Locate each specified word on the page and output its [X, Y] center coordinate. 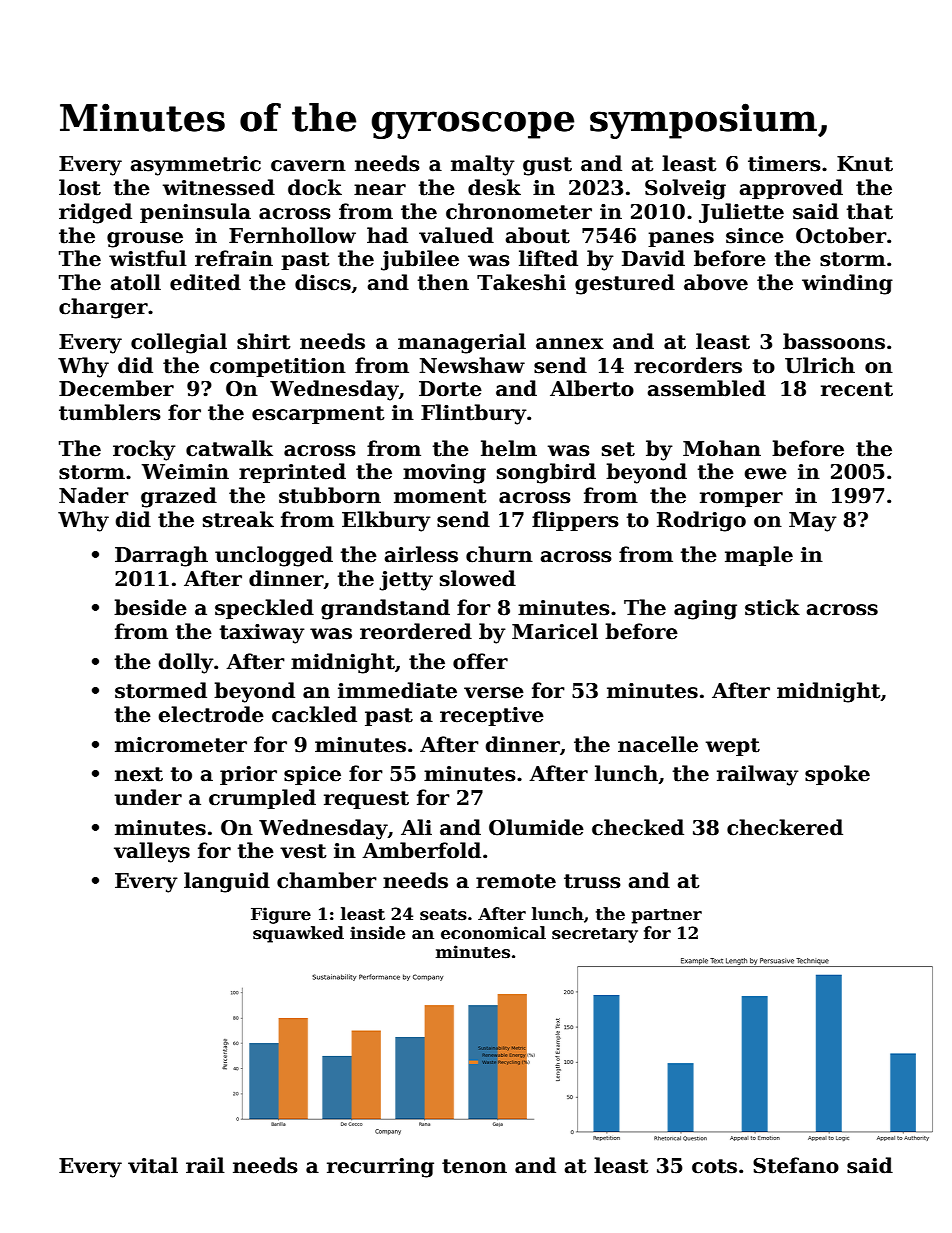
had [387, 235]
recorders [688, 365]
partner [667, 916]
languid [227, 882]
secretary [595, 935]
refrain [234, 258]
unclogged [274, 556]
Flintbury [474, 414]
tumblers [110, 412]
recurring [380, 1168]
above [716, 282]
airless [421, 554]
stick [772, 607]
